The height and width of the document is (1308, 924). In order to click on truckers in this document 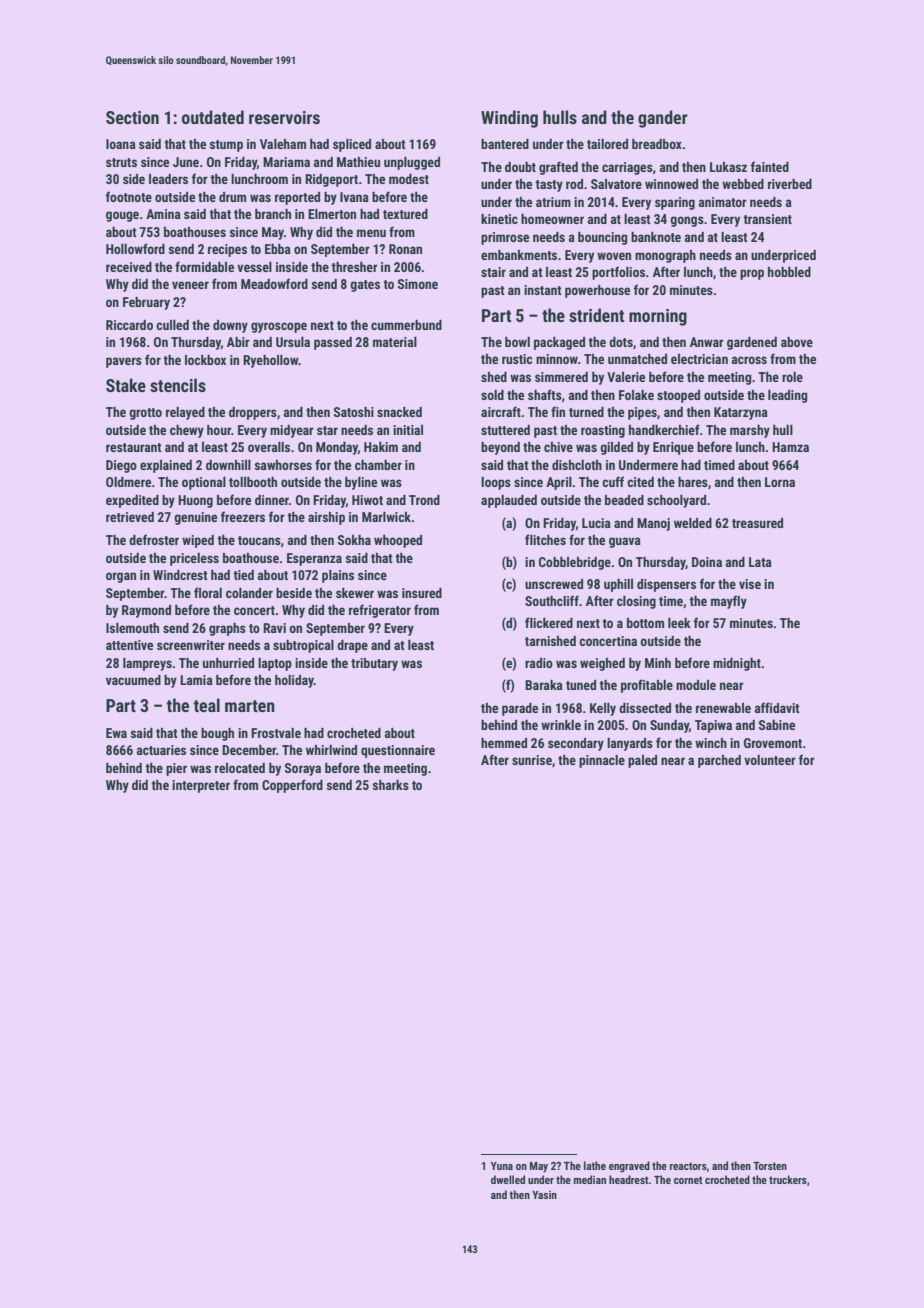, I will do `click(788, 1179)`.
